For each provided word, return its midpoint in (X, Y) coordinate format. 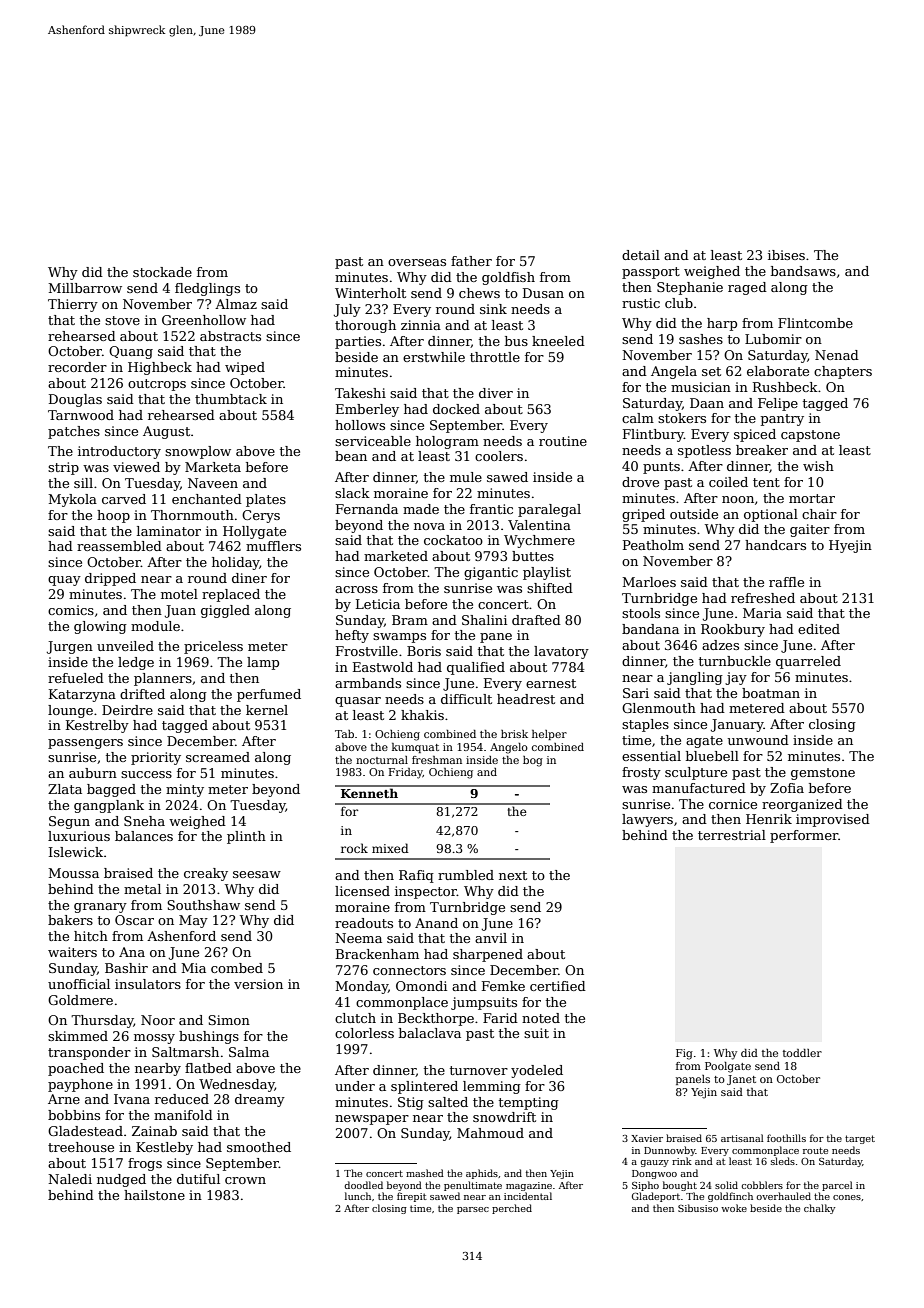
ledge (136, 663)
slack (352, 493)
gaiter (810, 530)
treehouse (81, 1147)
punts (661, 468)
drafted (536, 620)
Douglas (75, 400)
